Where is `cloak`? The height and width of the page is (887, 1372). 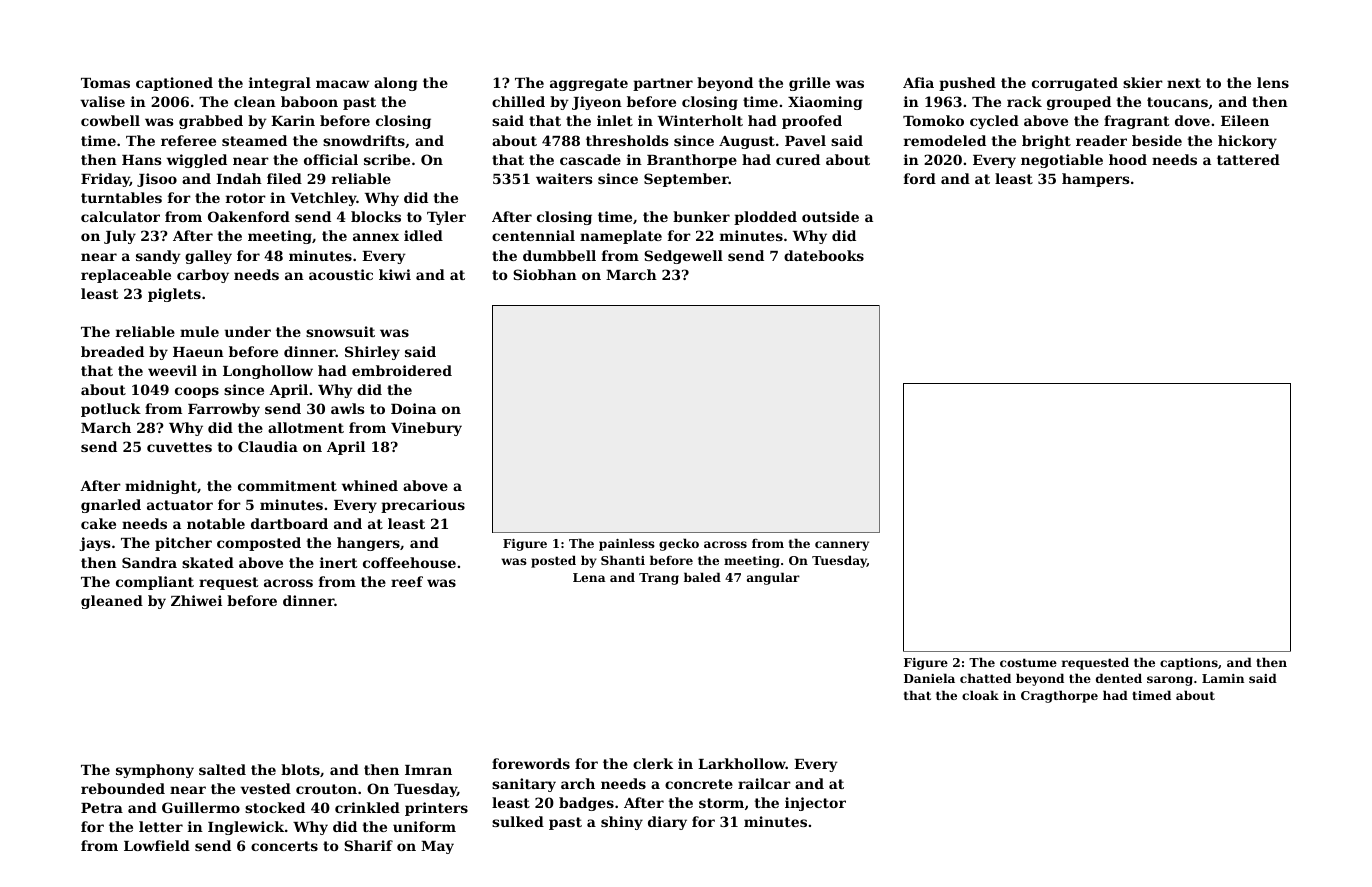
cloak is located at coordinates (980, 695).
